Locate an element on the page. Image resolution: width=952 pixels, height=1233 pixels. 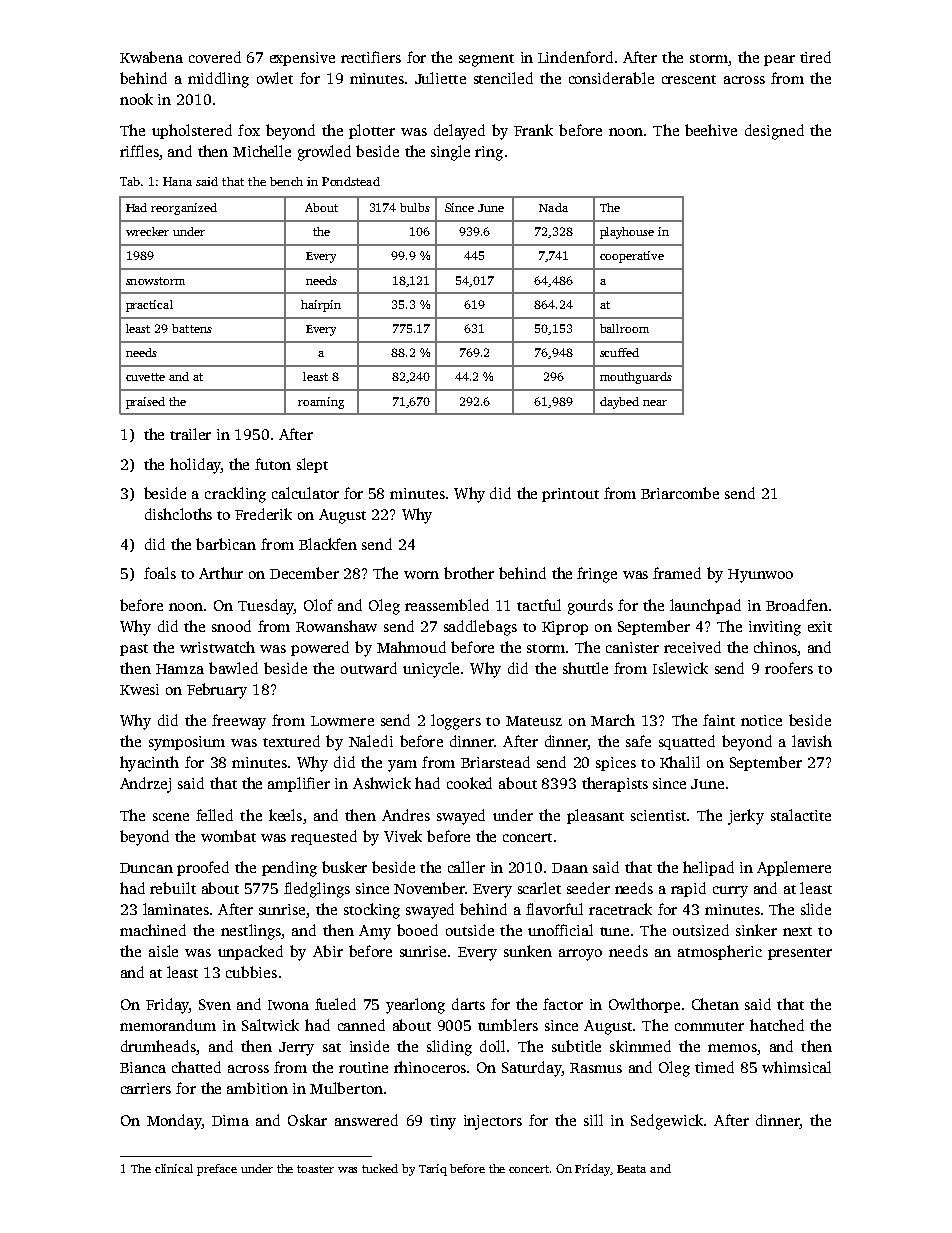
received is located at coordinates (692, 647).
